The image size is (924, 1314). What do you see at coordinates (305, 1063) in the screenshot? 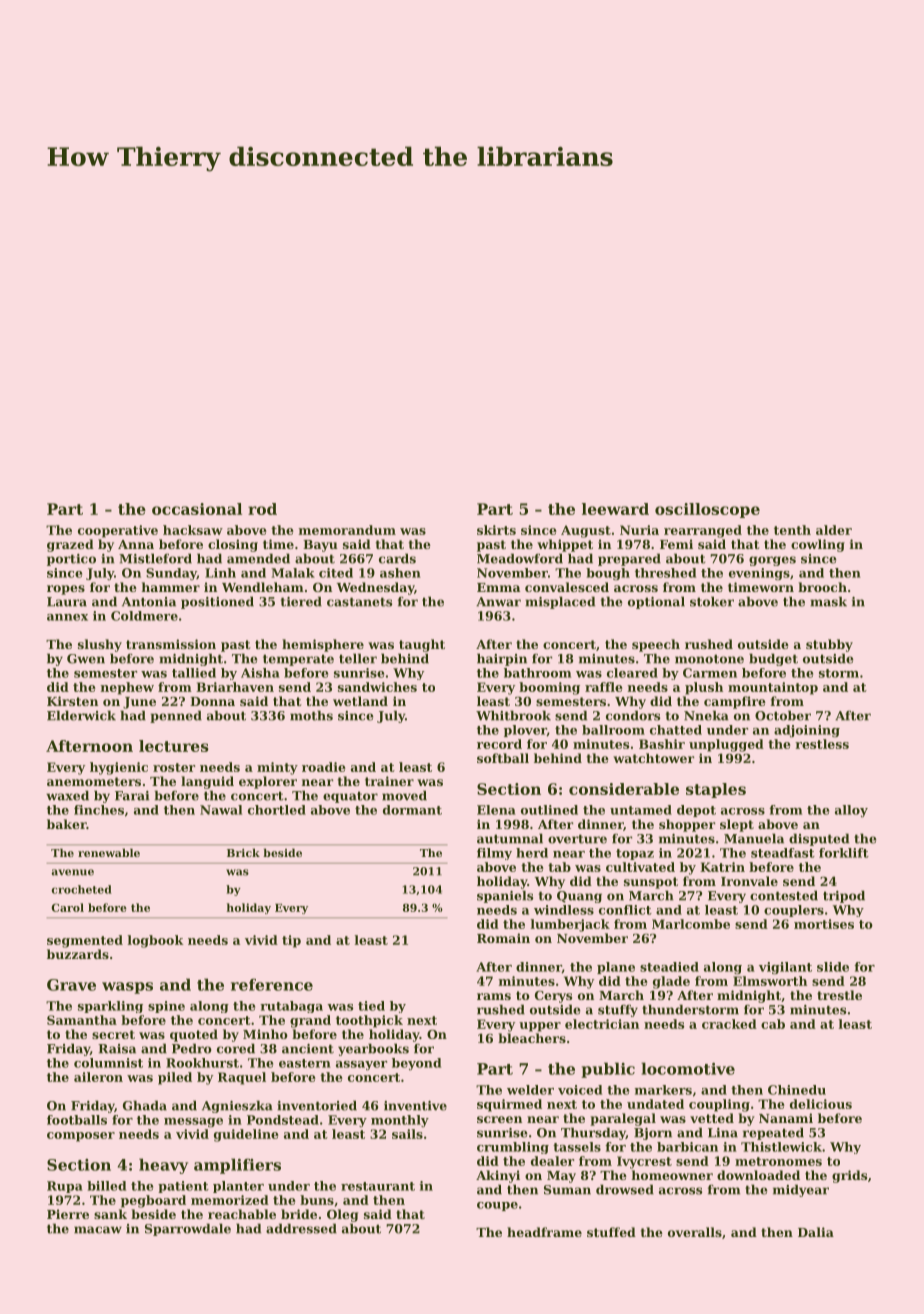
I see `eastern` at bounding box center [305, 1063].
